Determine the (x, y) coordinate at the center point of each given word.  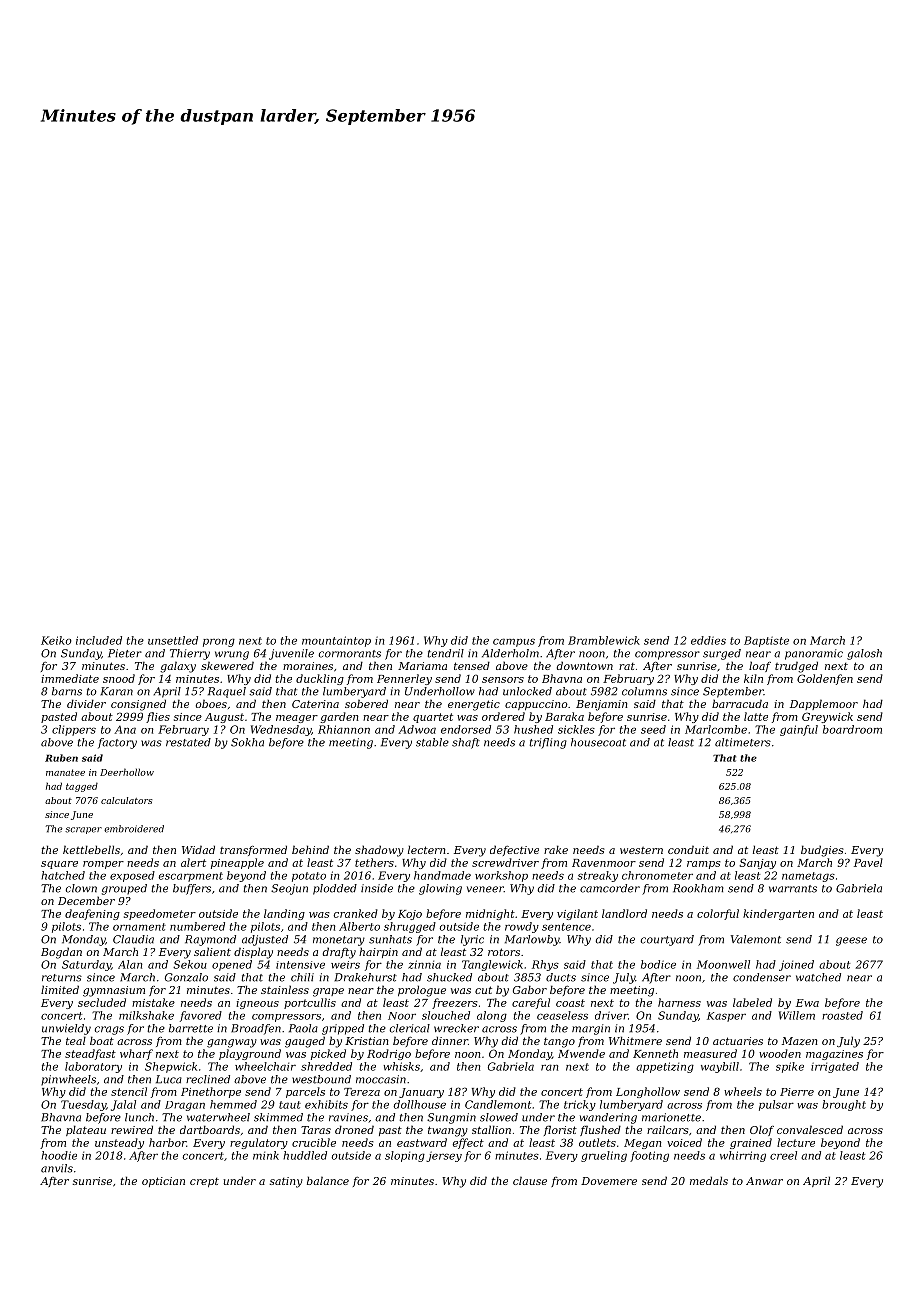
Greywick (827, 717)
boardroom (852, 729)
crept (204, 1183)
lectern (426, 849)
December (86, 900)
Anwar (764, 1181)
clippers (74, 730)
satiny (286, 1182)
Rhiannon (344, 729)
